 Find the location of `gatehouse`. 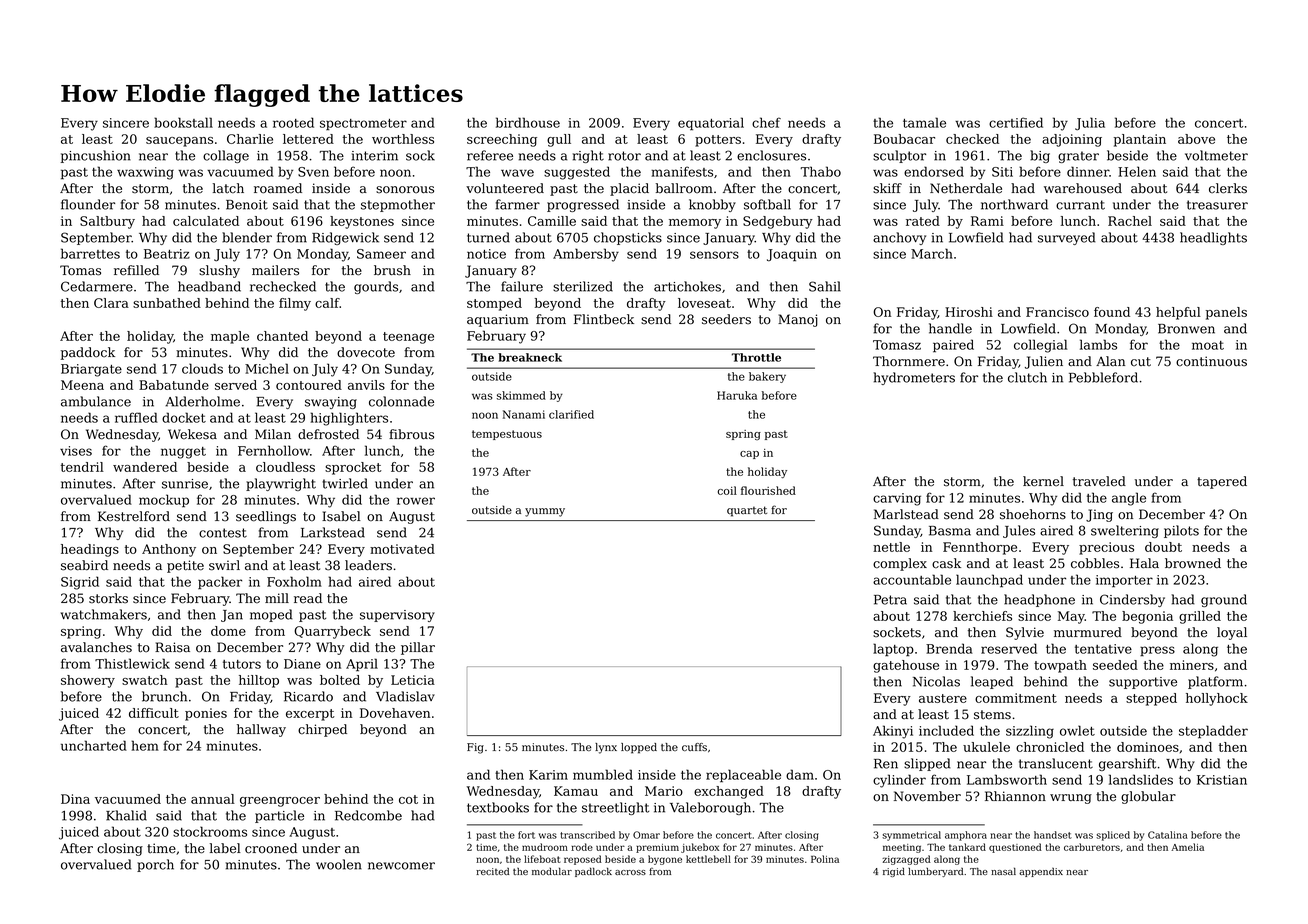

gatehouse is located at coordinates (906, 666).
